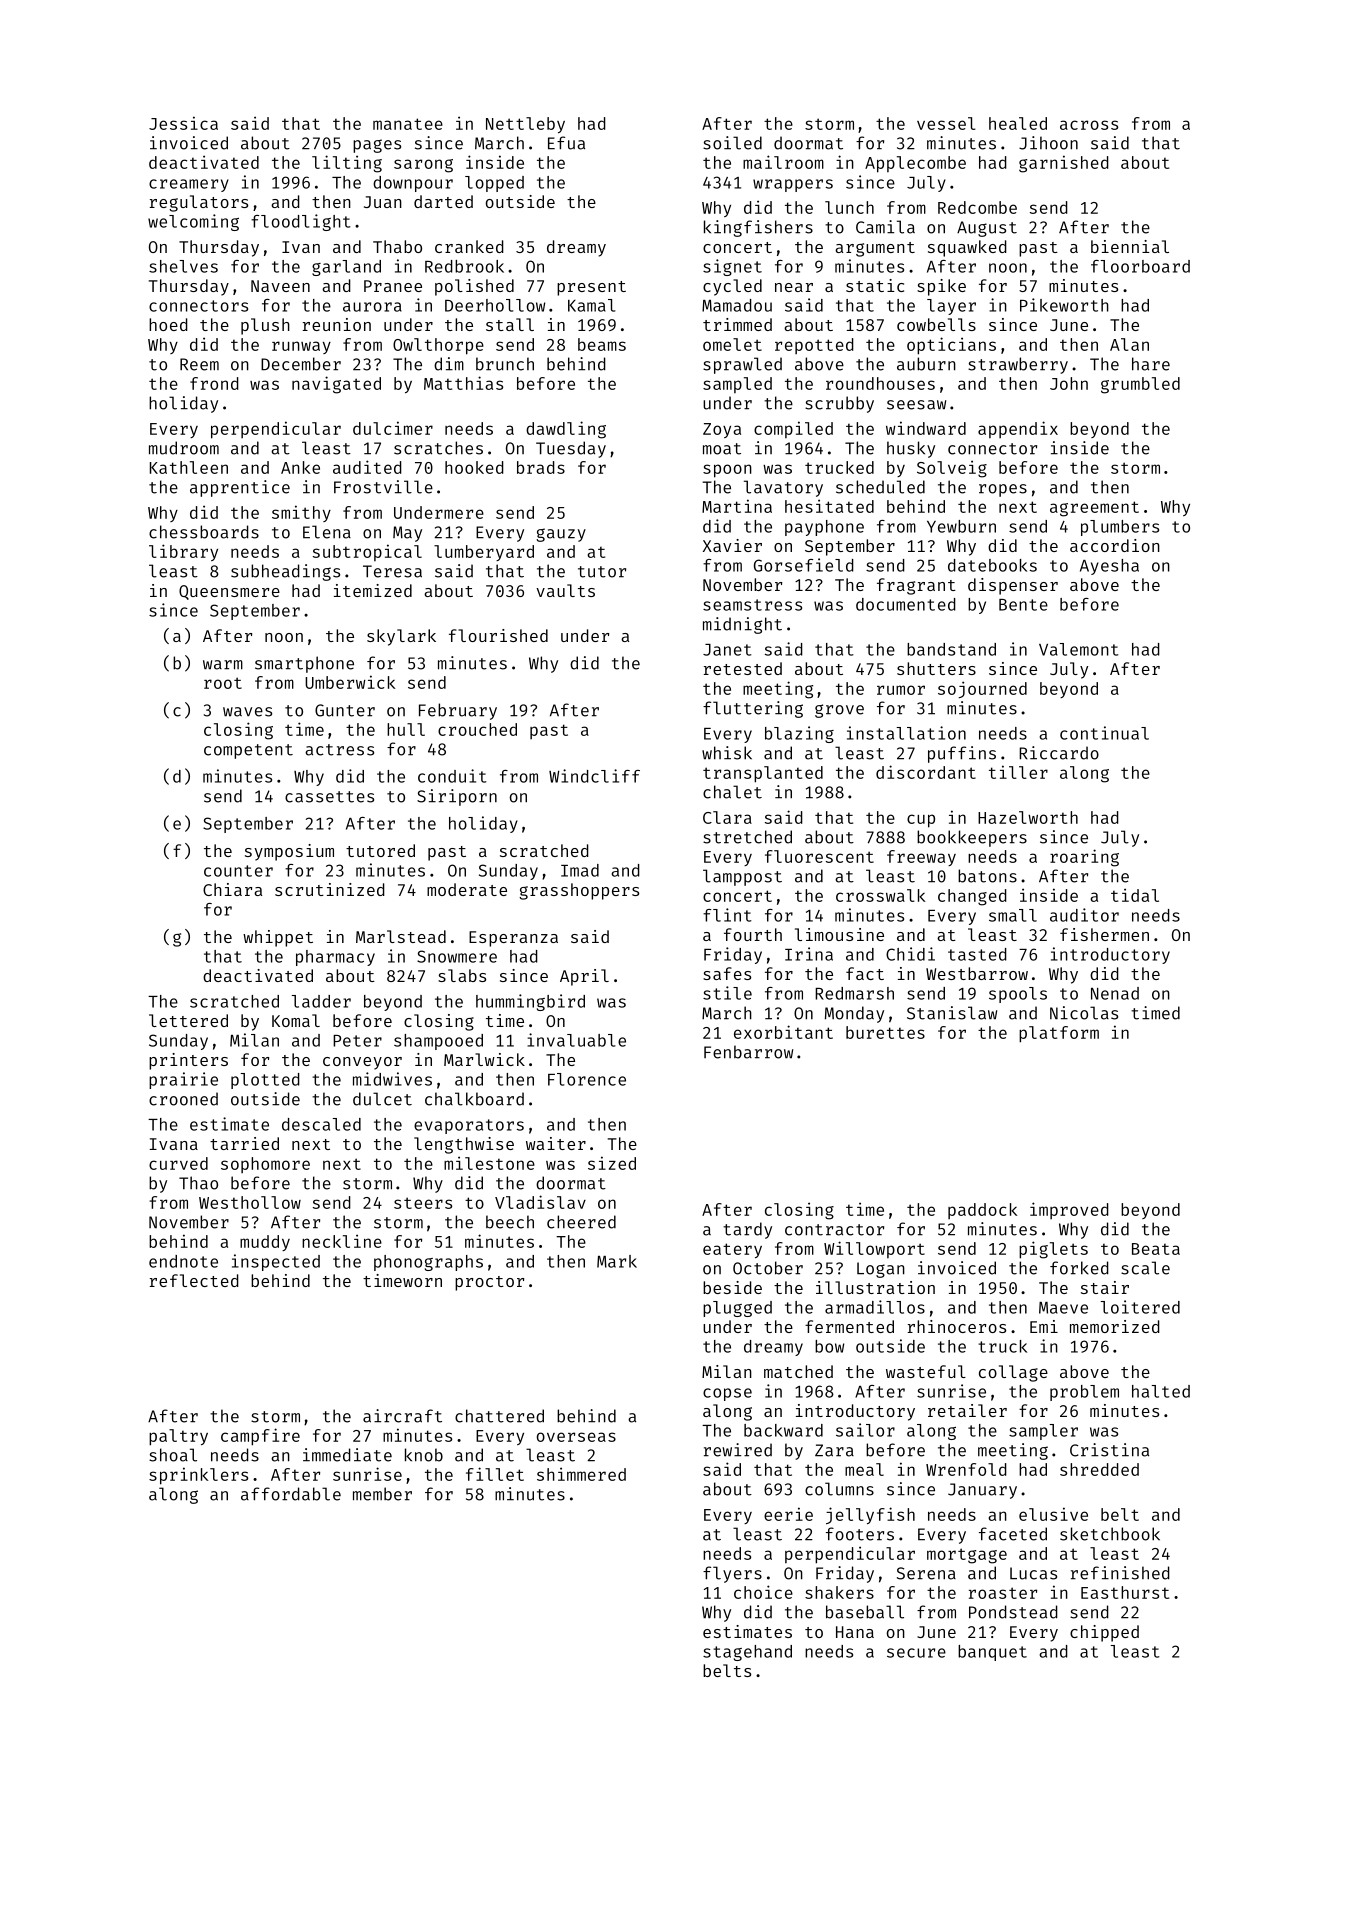  Describe the element at coordinates (921, 821) in the screenshot. I see `cup` at that location.
